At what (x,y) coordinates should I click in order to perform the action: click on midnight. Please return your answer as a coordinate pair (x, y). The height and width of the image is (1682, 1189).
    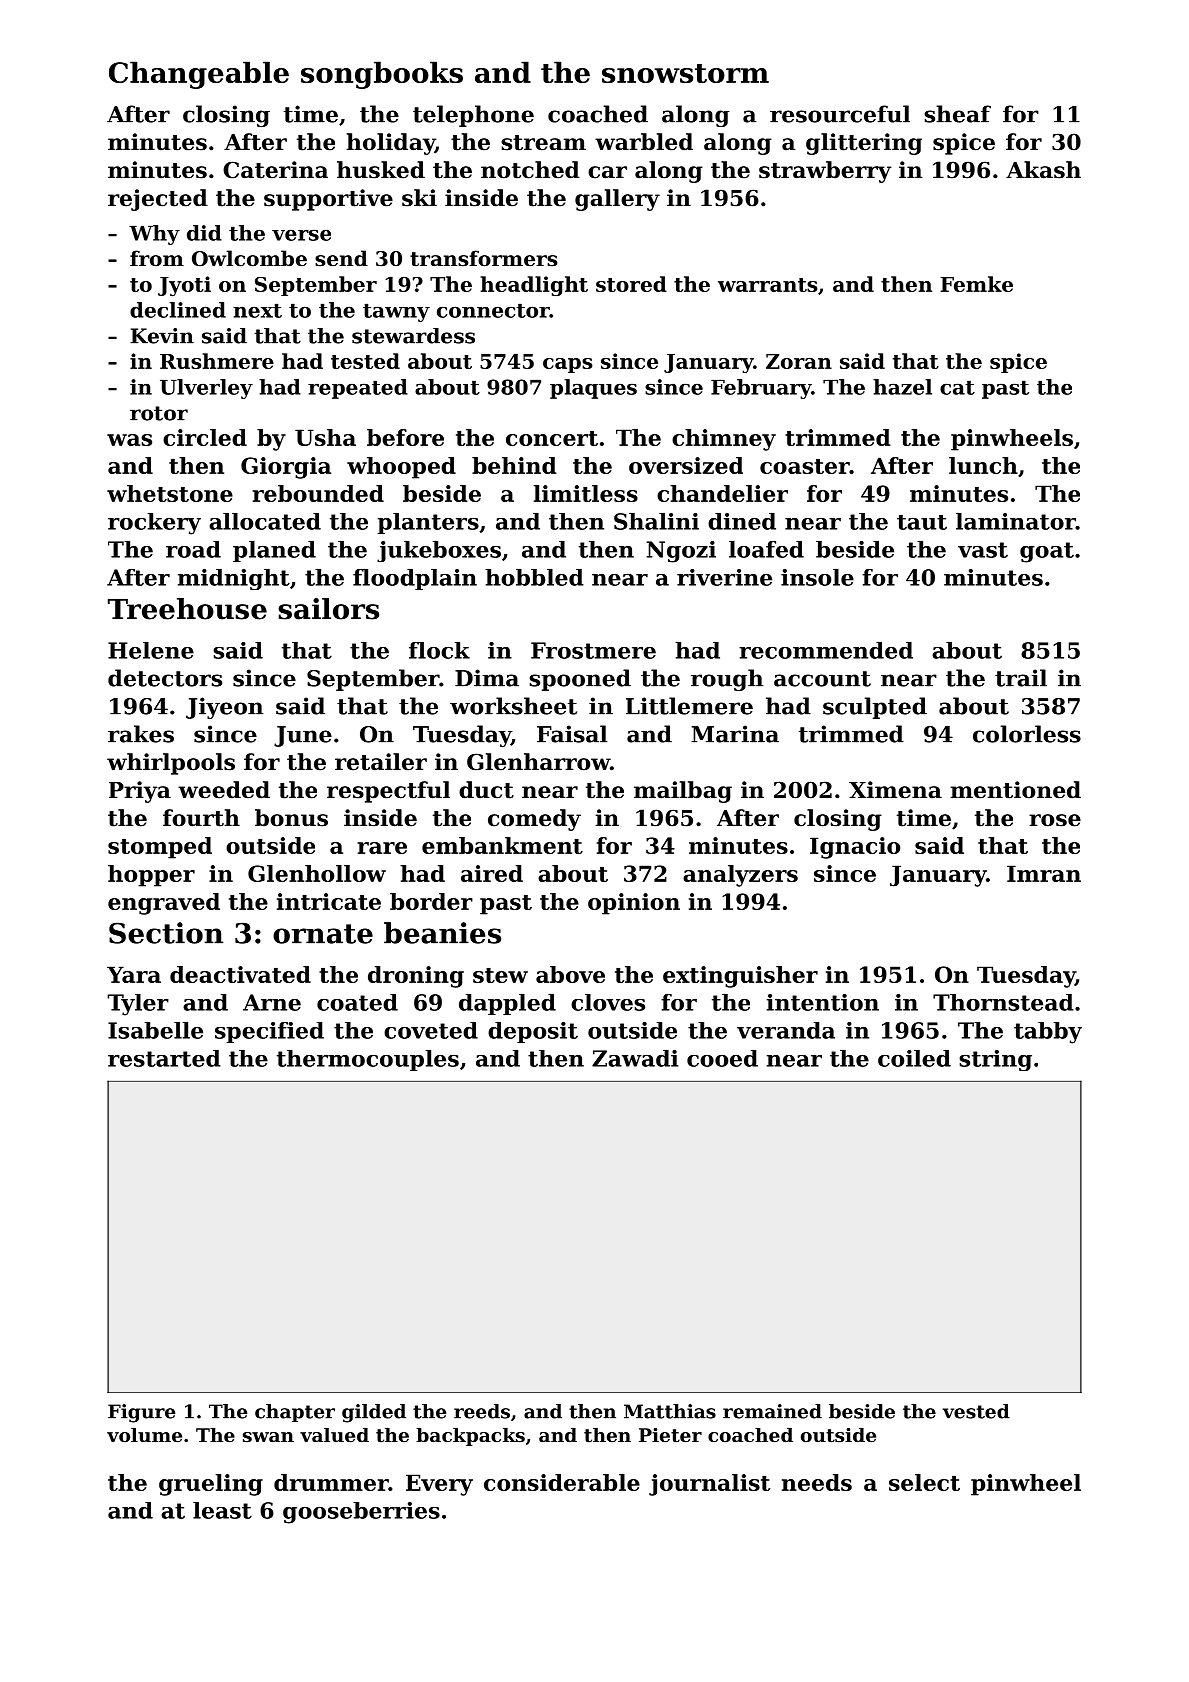
    Looking at the image, I should click on (234, 579).
